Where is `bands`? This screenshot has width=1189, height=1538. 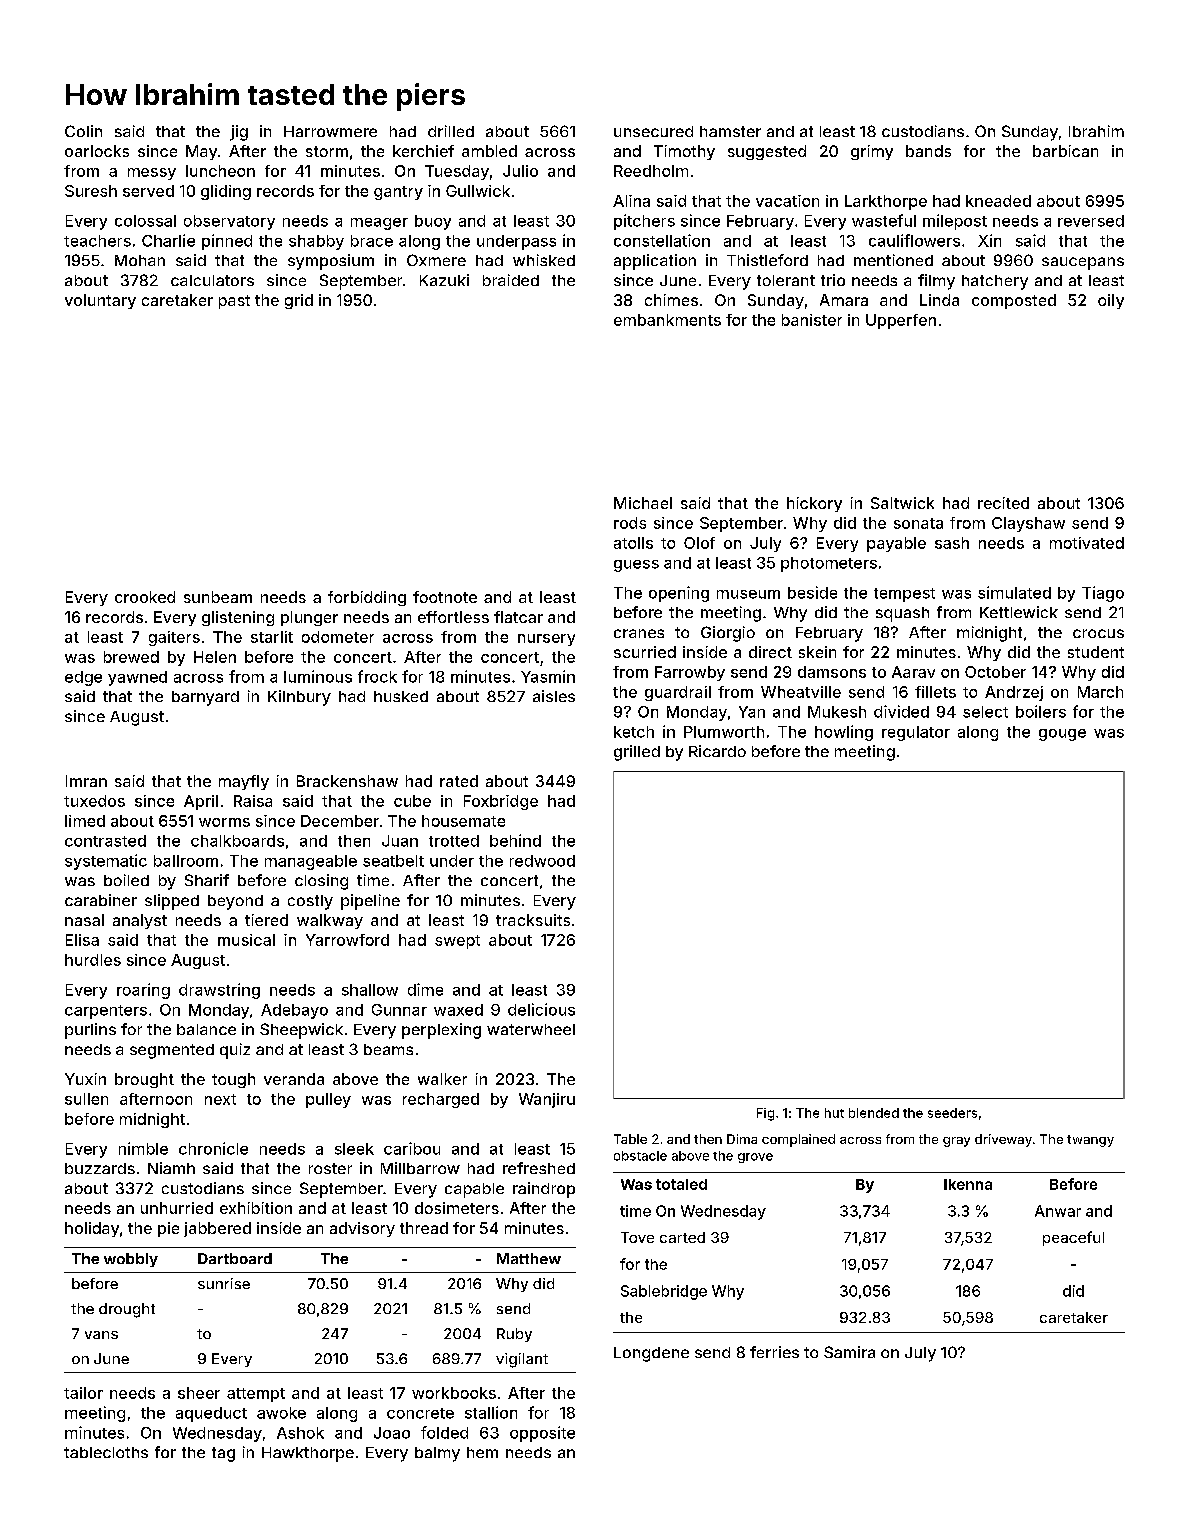 bands is located at coordinates (928, 151).
